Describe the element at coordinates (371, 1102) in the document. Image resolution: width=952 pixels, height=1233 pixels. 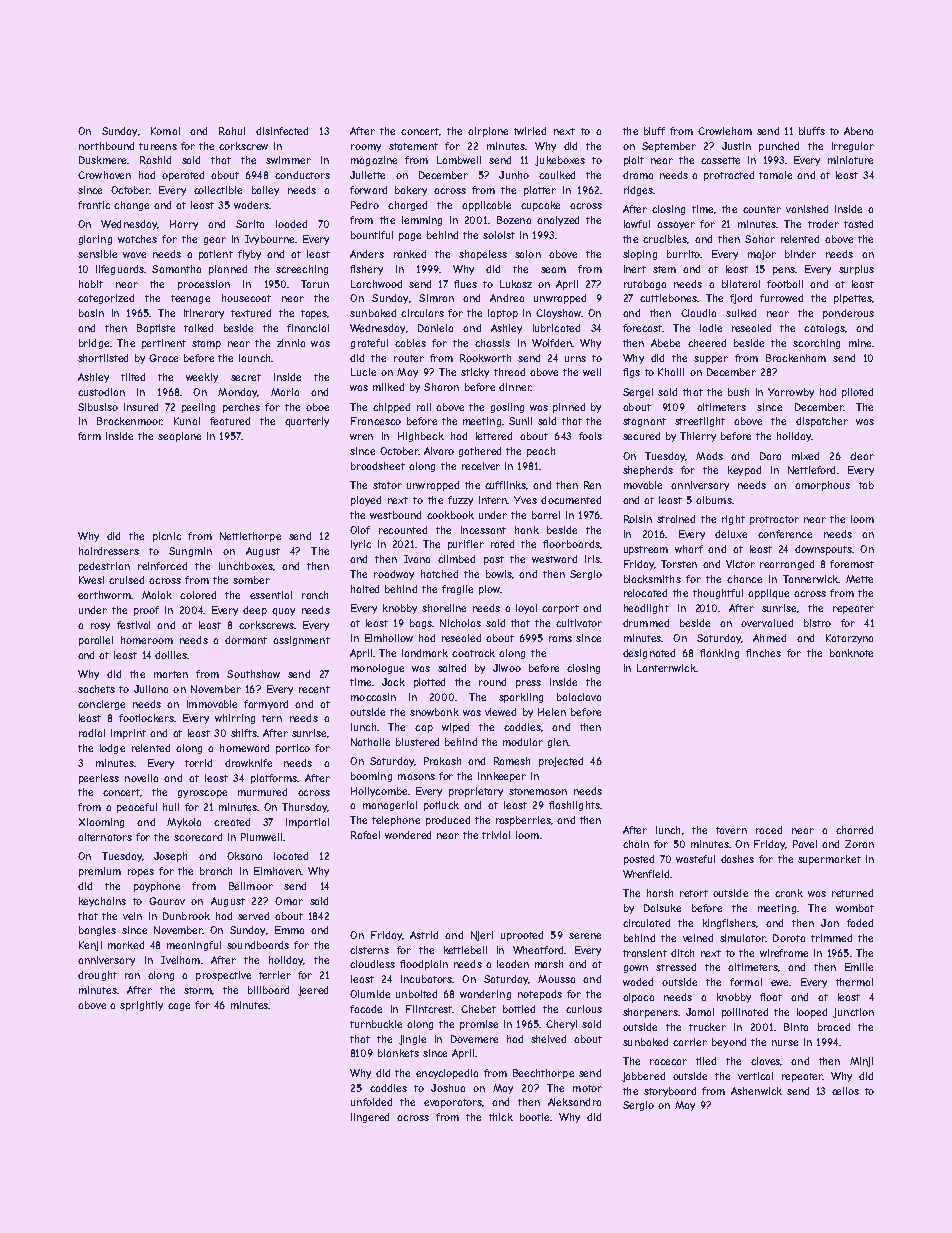
I see `unfolded` at that location.
